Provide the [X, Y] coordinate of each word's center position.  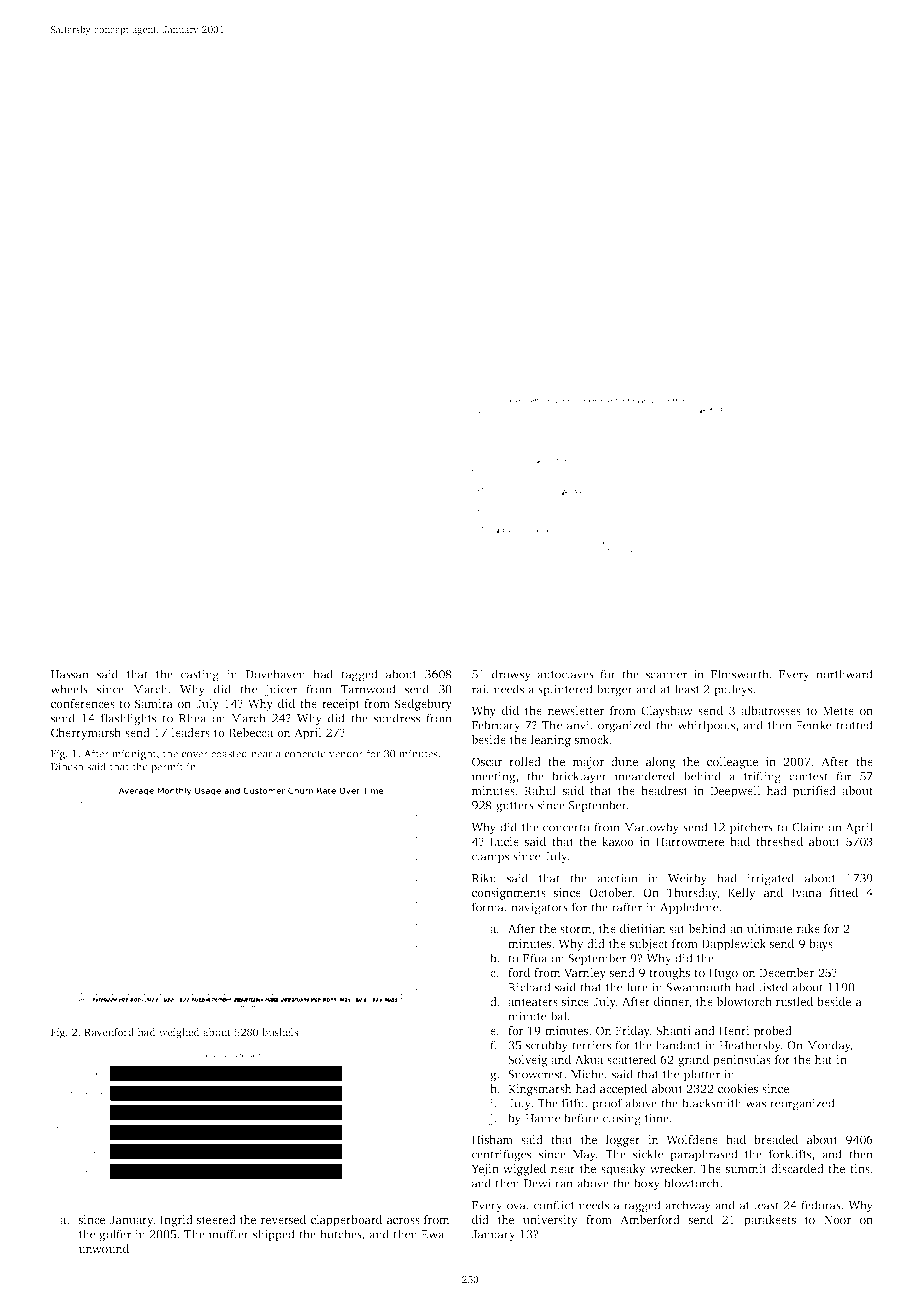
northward [844, 674]
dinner [671, 1001]
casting [200, 675]
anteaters [533, 1002]
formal [490, 907]
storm [576, 929]
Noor [837, 1219]
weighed [179, 1033]
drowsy [511, 675]
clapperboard [346, 1221]
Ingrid [176, 1221]
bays [821, 945]
